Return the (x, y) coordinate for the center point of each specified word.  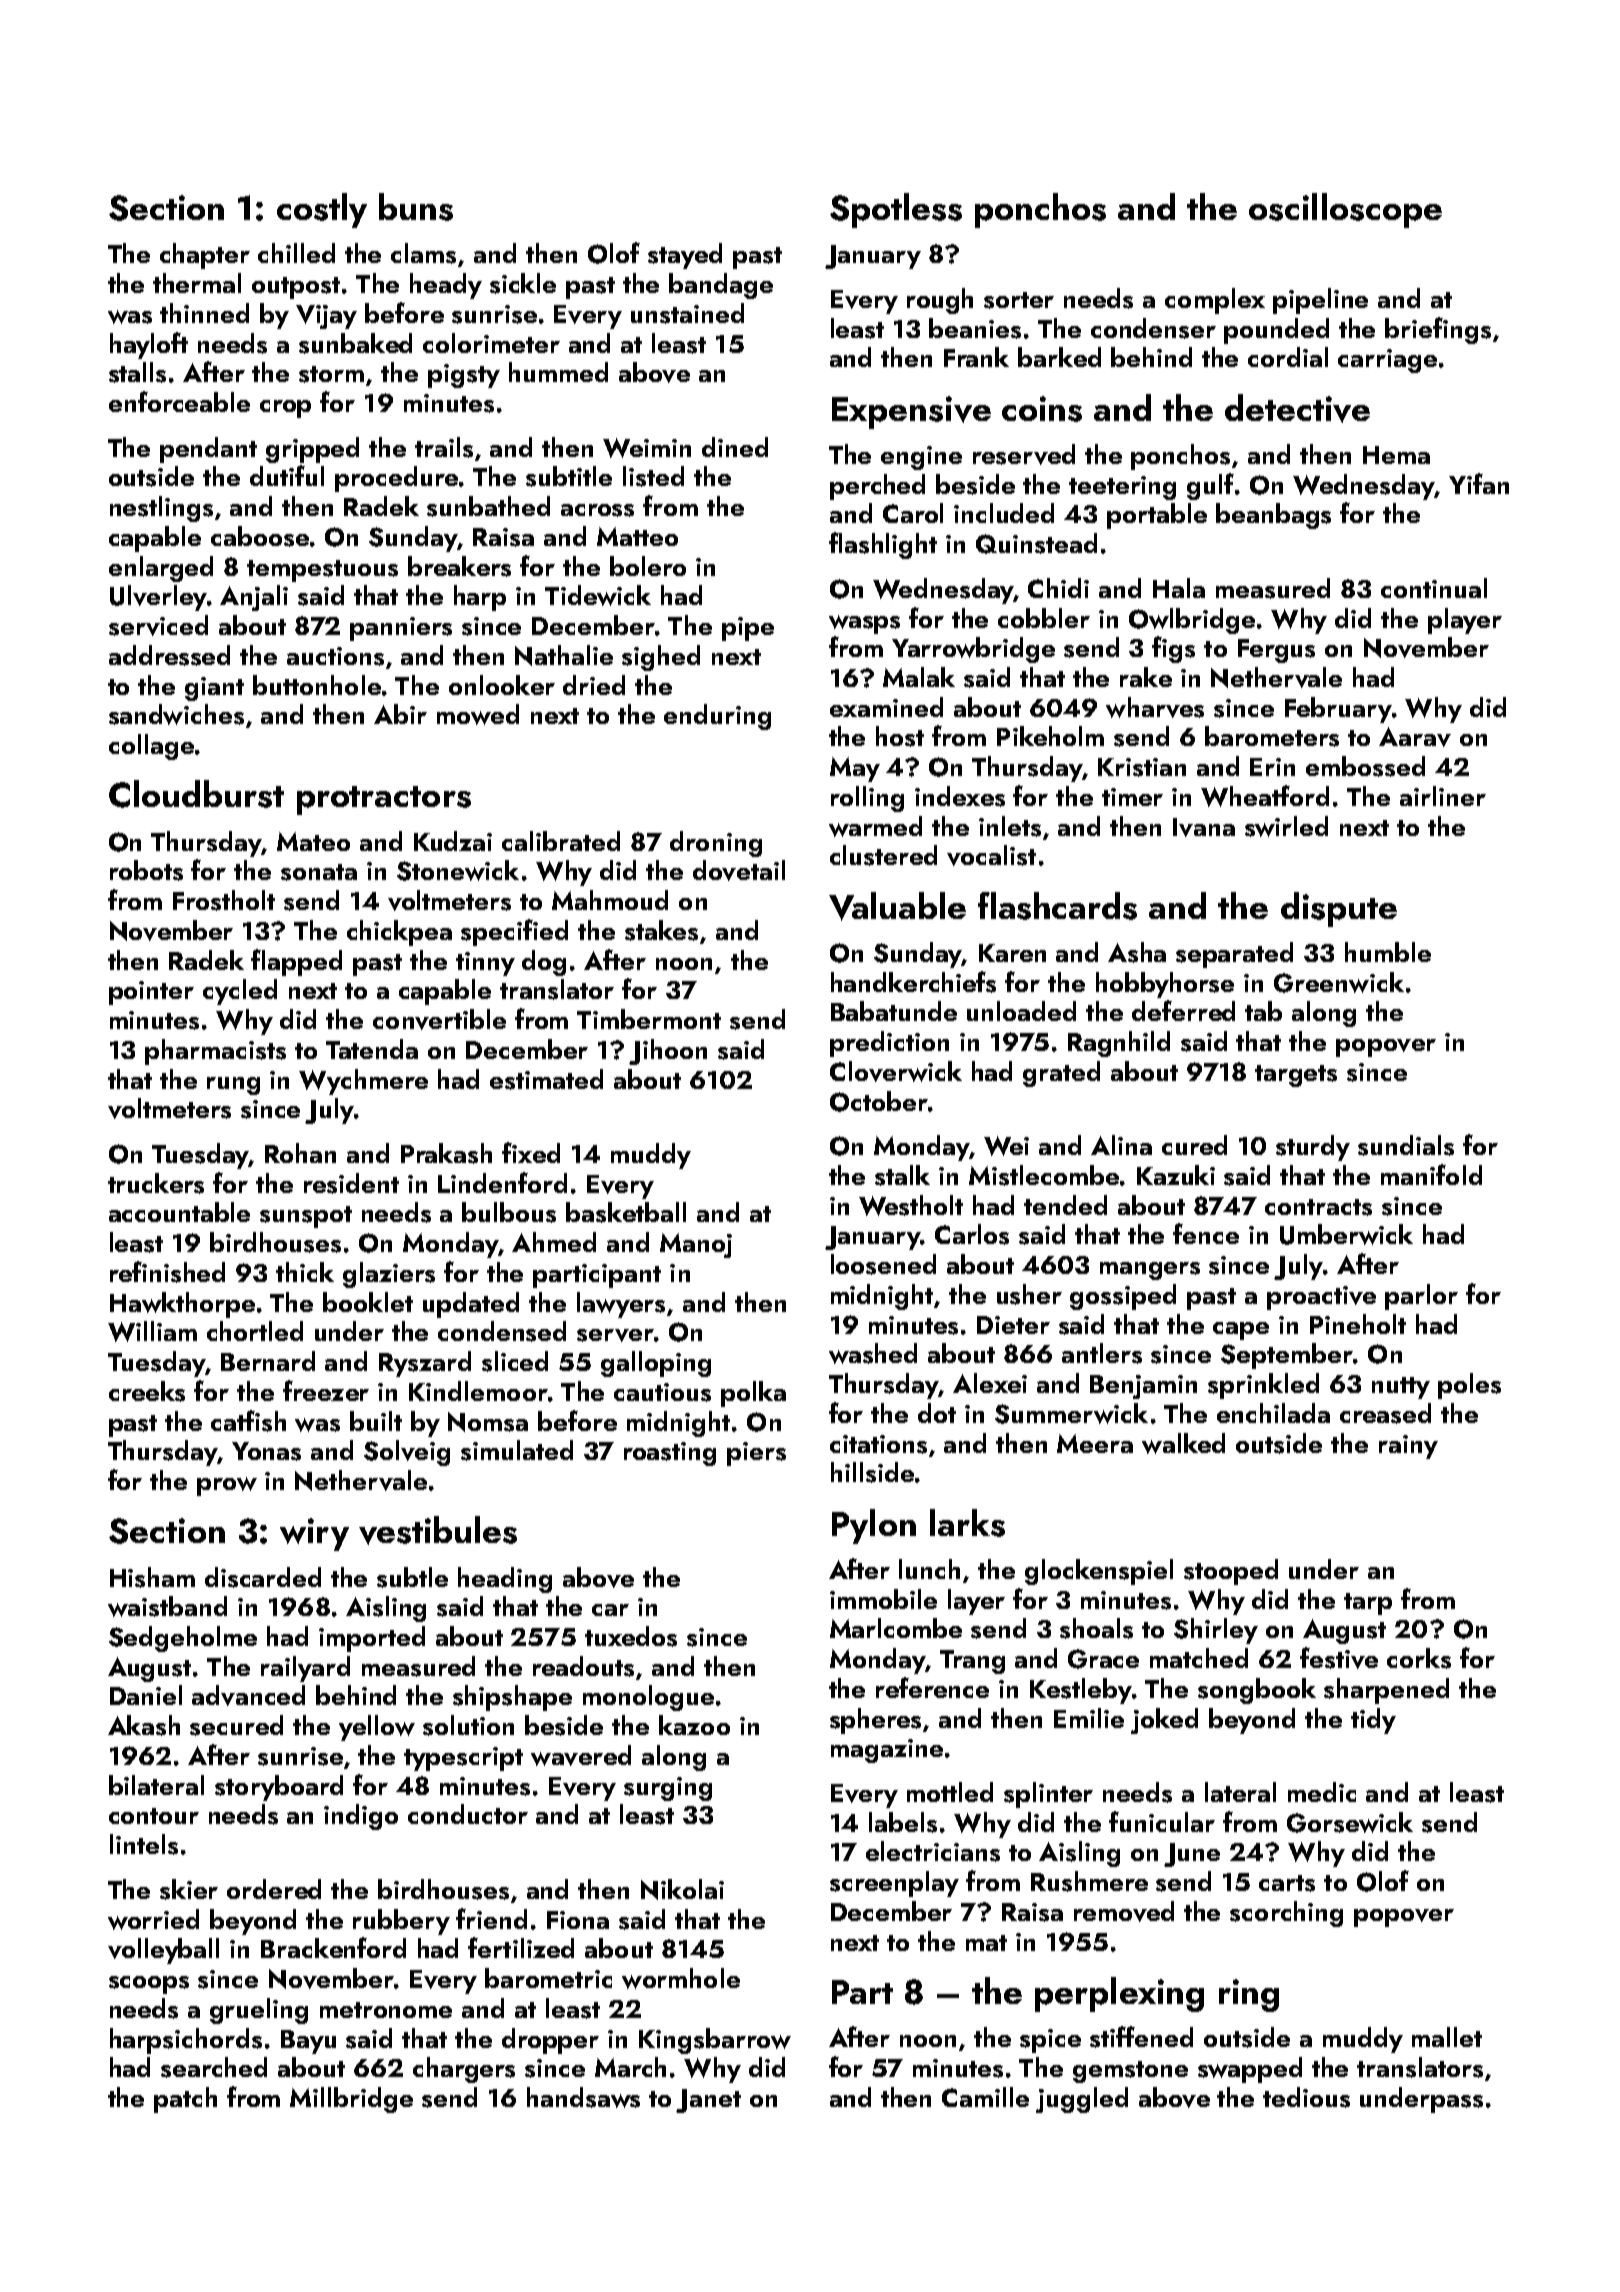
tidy (1373, 1721)
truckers (156, 1183)
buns (416, 207)
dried (594, 685)
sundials (1406, 1145)
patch (185, 2100)
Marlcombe (896, 1628)
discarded (263, 1577)
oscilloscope (1345, 210)
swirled (1286, 826)
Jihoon (668, 1052)
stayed (685, 256)
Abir (400, 714)
